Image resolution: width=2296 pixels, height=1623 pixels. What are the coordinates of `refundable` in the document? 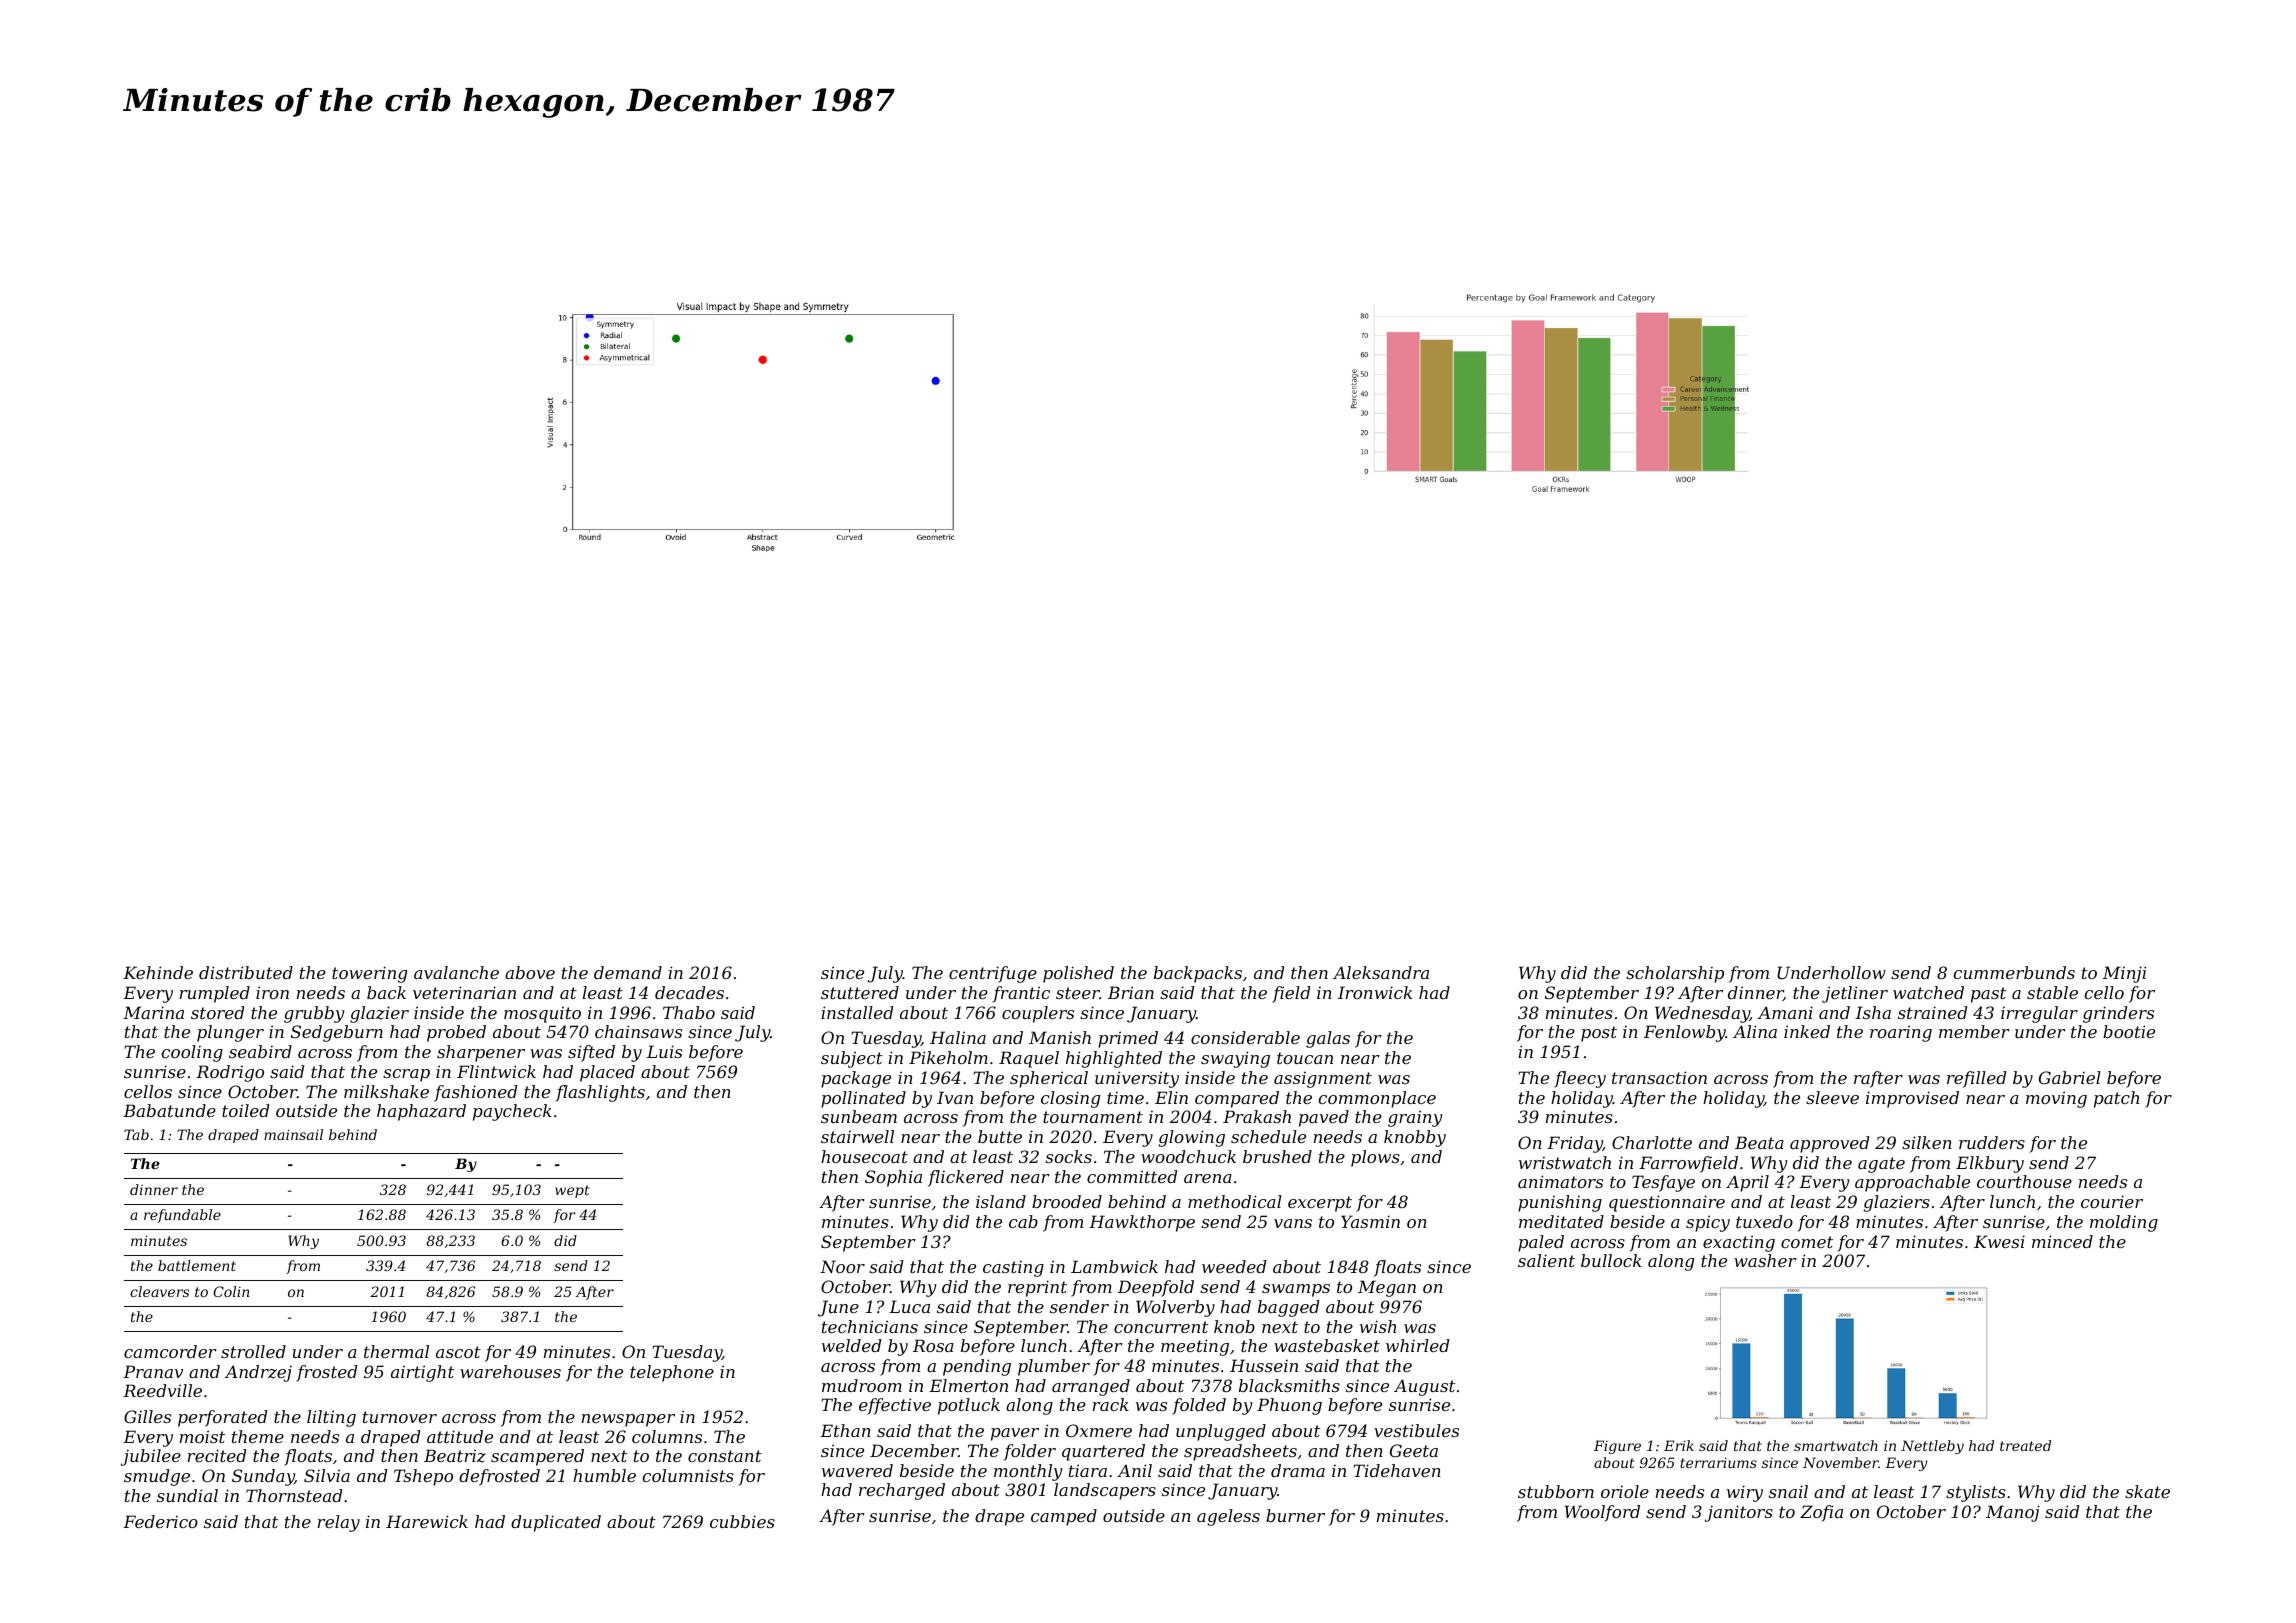 It's located at (182, 1216).
